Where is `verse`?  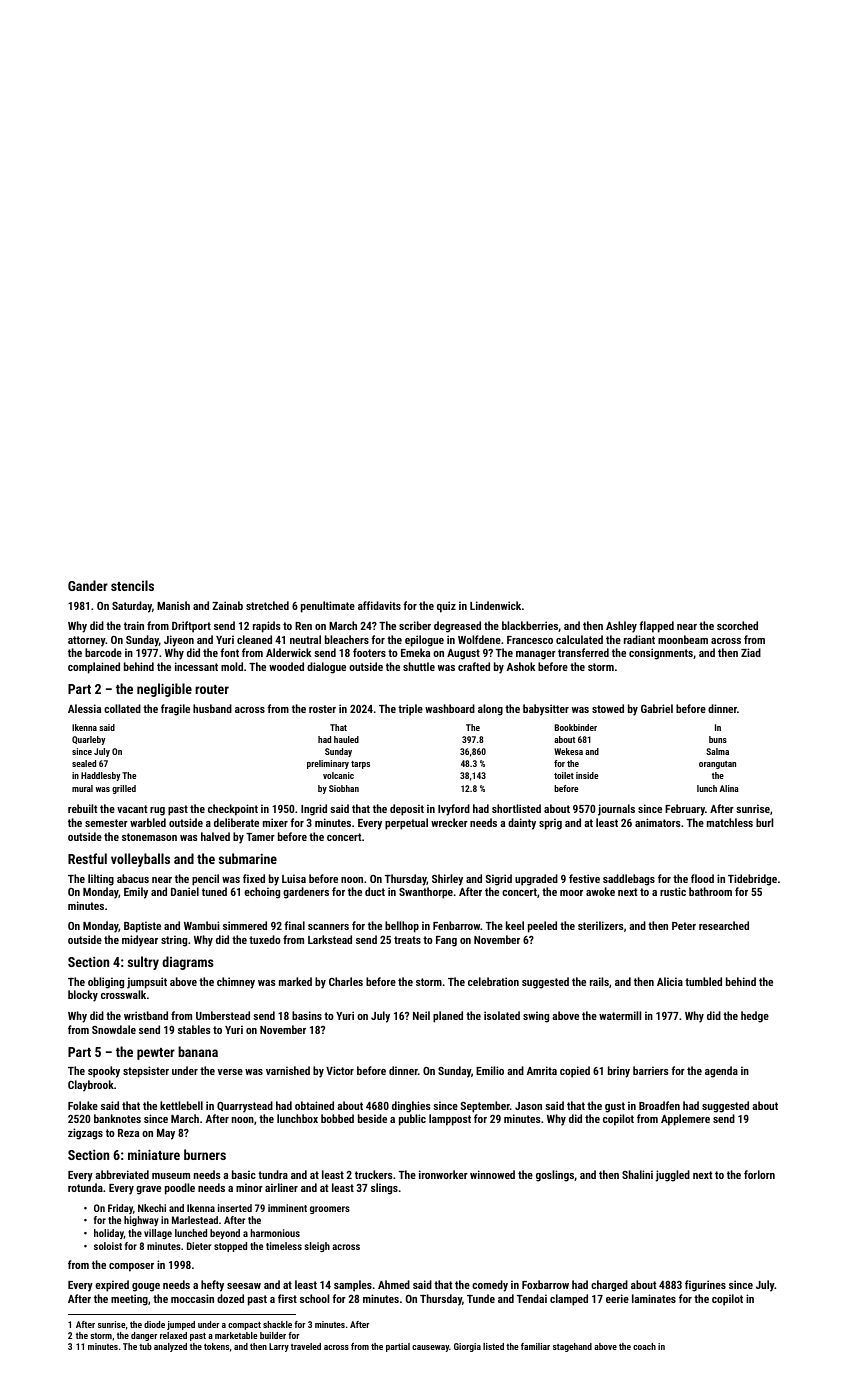
verse is located at coordinates (230, 1072).
